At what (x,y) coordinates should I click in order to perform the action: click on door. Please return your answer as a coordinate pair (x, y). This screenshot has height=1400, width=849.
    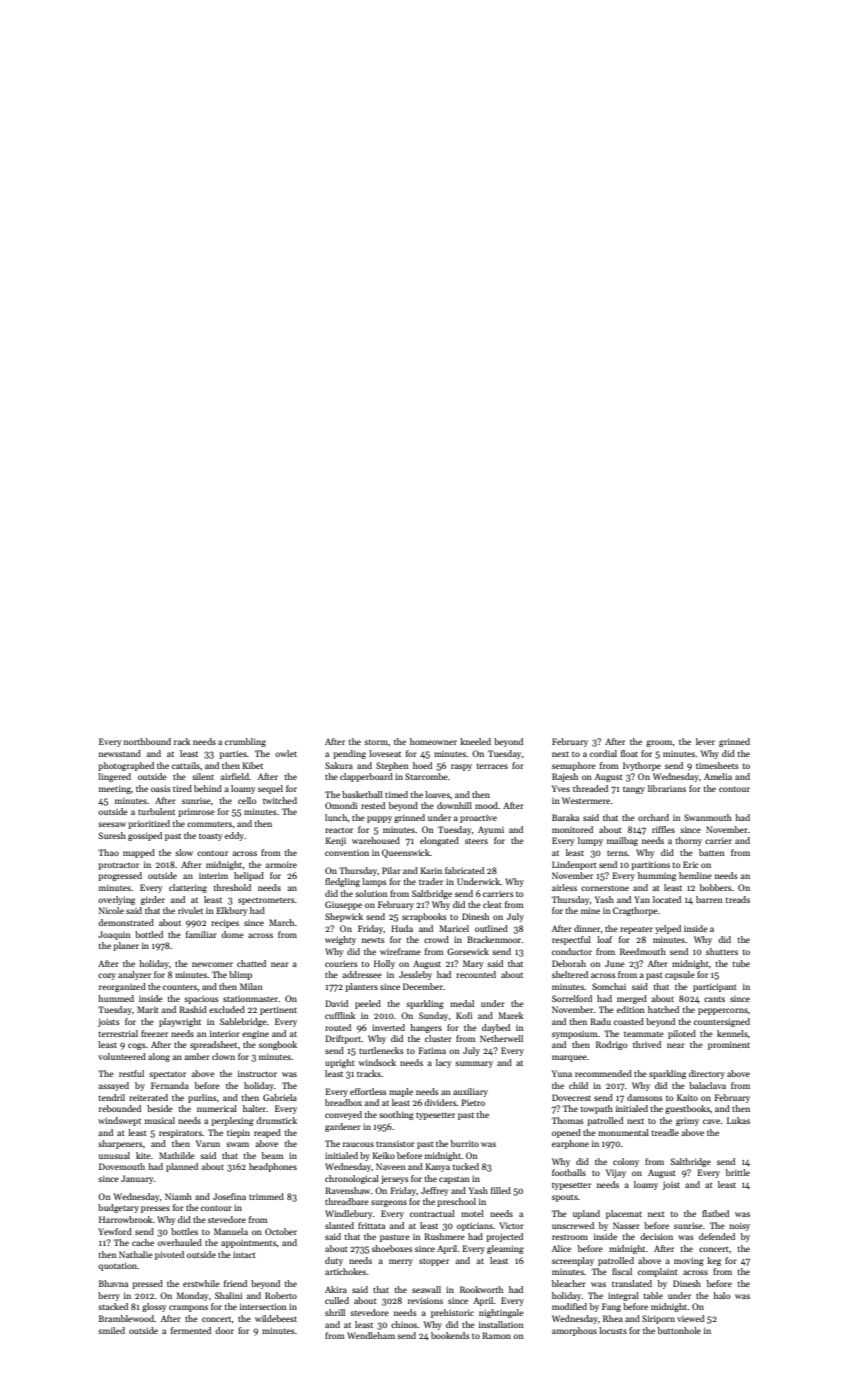
    Looking at the image, I should click on (224, 1330).
